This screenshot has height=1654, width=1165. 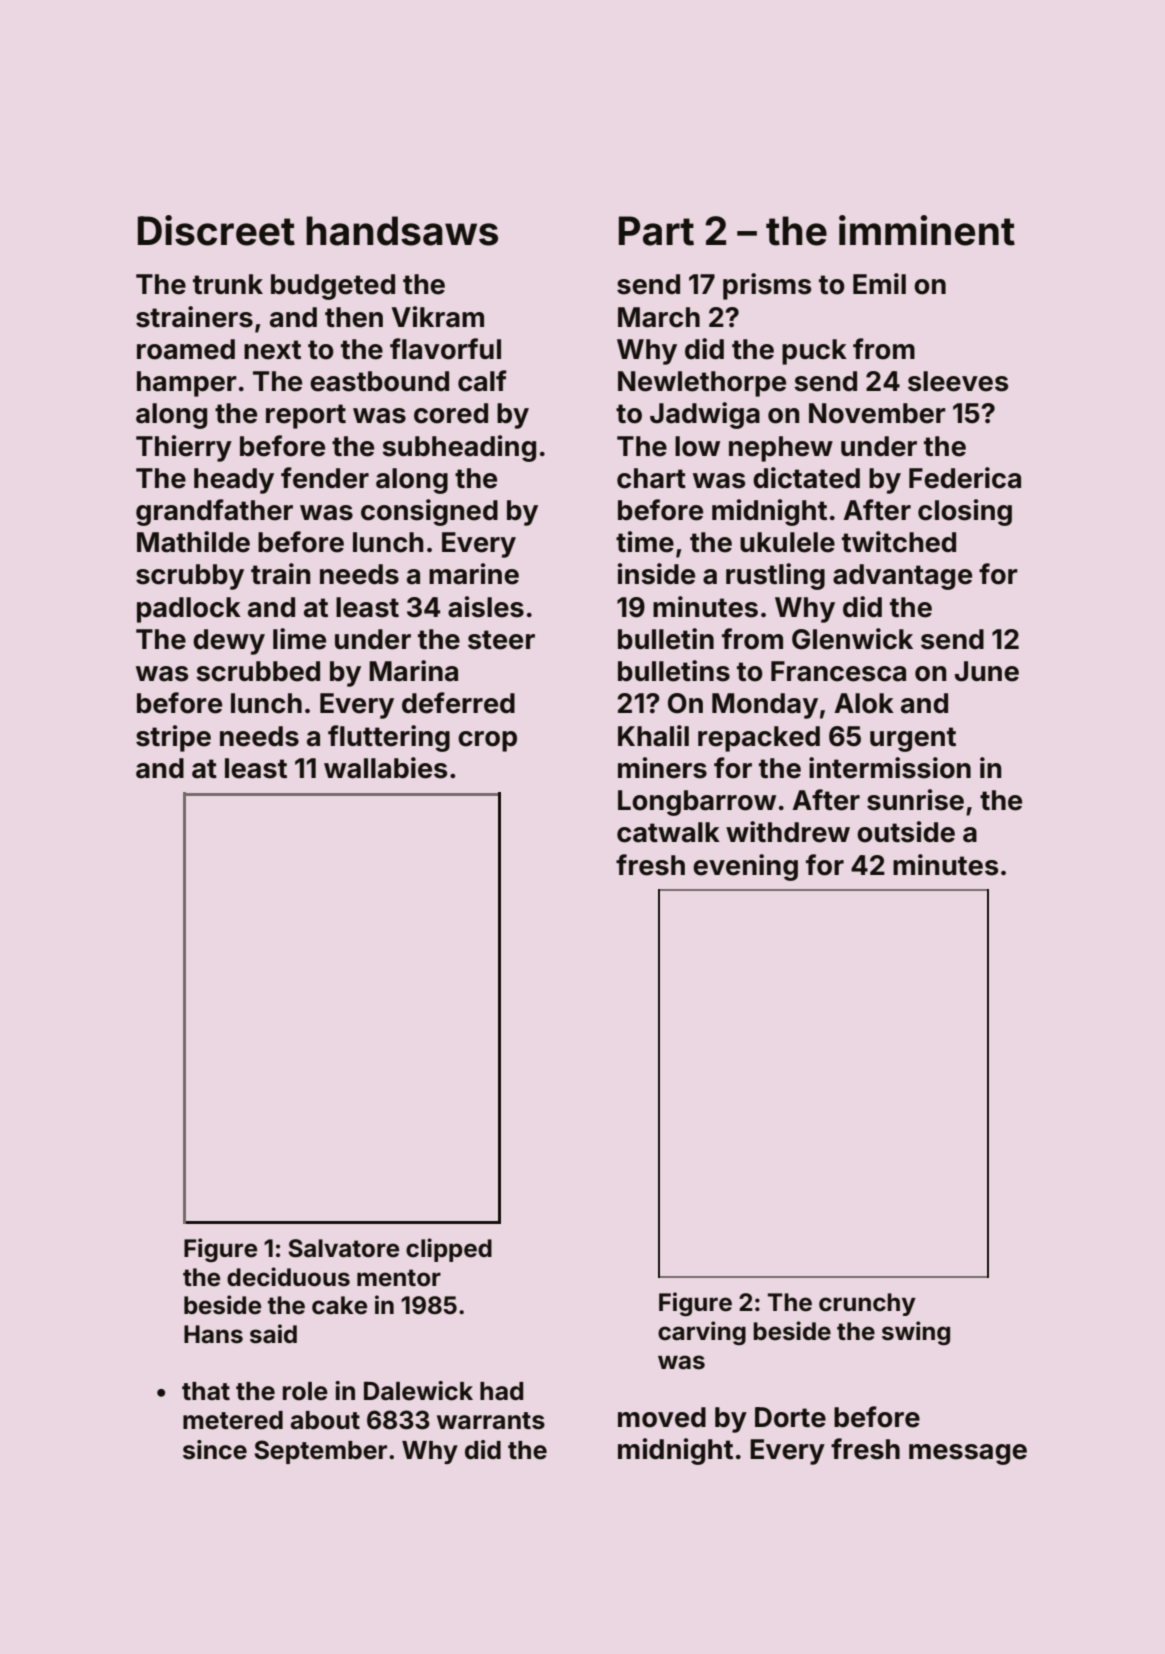 What do you see at coordinates (697, 446) in the screenshot?
I see `low` at bounding box center [697, 446].
